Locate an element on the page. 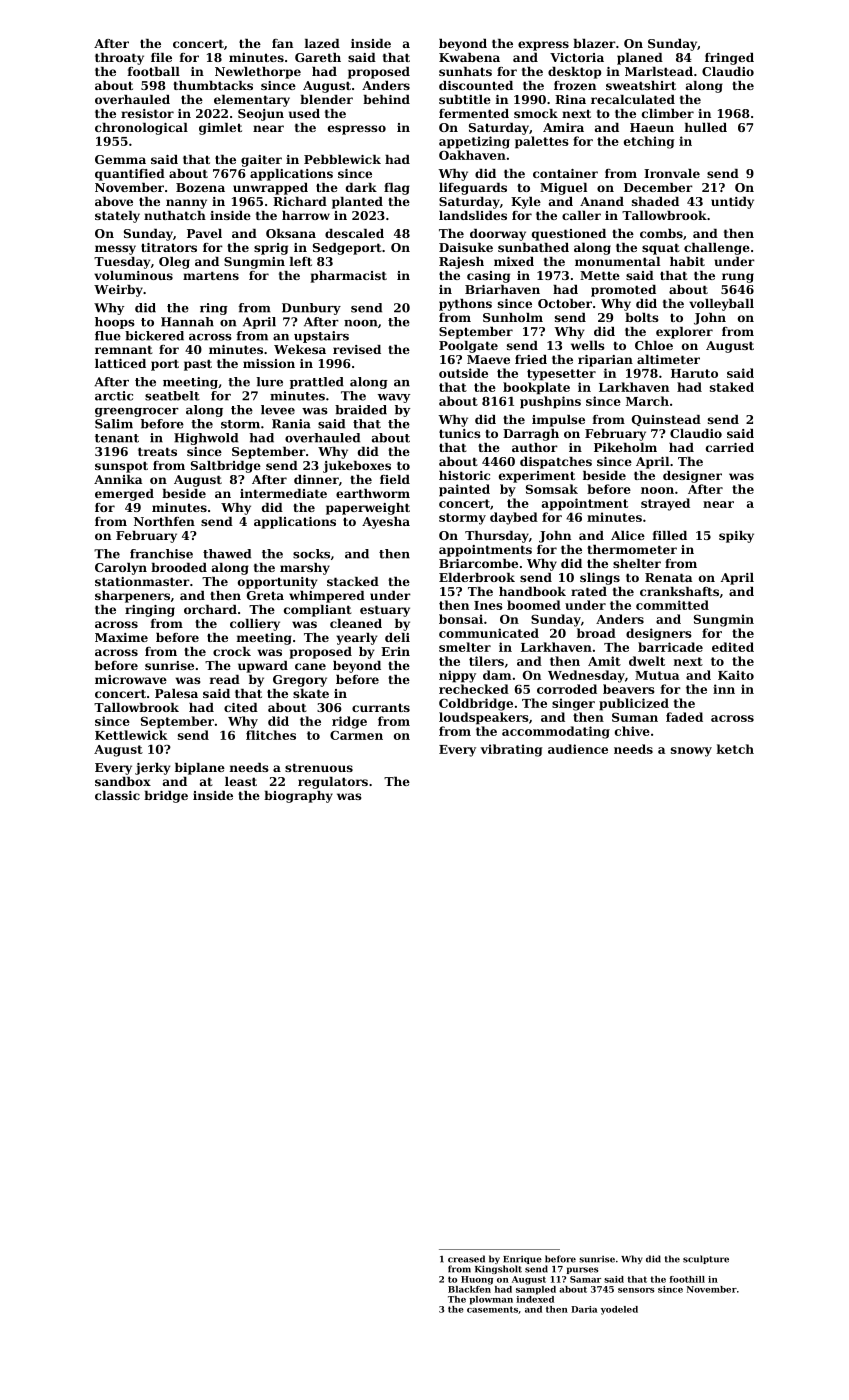 The width and height of the image is (849, 1400). creased is located at coordinates (466, 1259).
